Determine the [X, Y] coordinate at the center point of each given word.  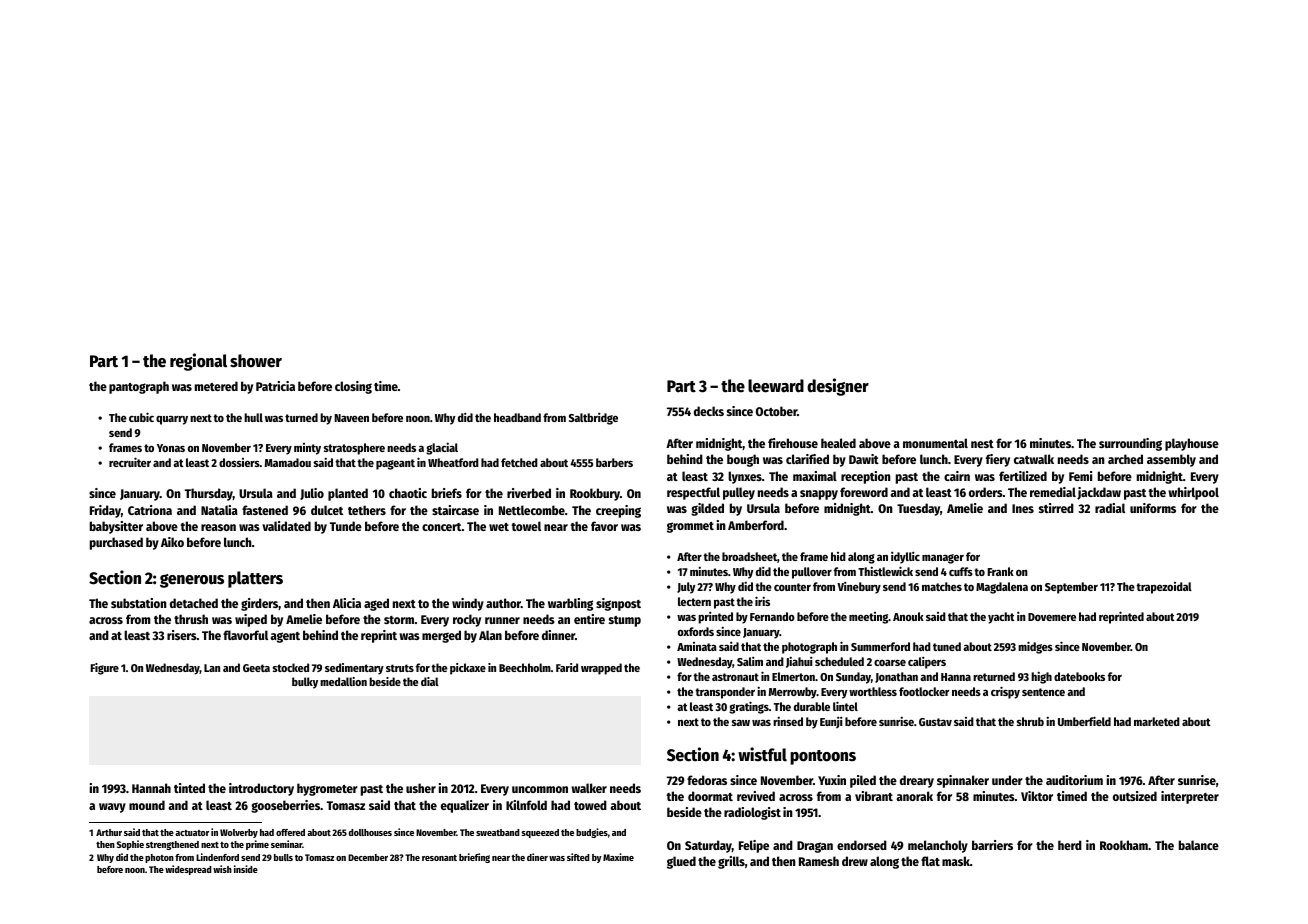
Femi [1080, 476]
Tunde [346, 526]
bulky [305, 683]
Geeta [256, 668]
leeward [776, 386]
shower [256, 361]
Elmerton [793, 676]
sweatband [498, 832]
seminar [286, 844]
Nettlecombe [532, 510]
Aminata [697, 646]
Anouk [908, 616]
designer [838, 387]
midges [1035, 647]
